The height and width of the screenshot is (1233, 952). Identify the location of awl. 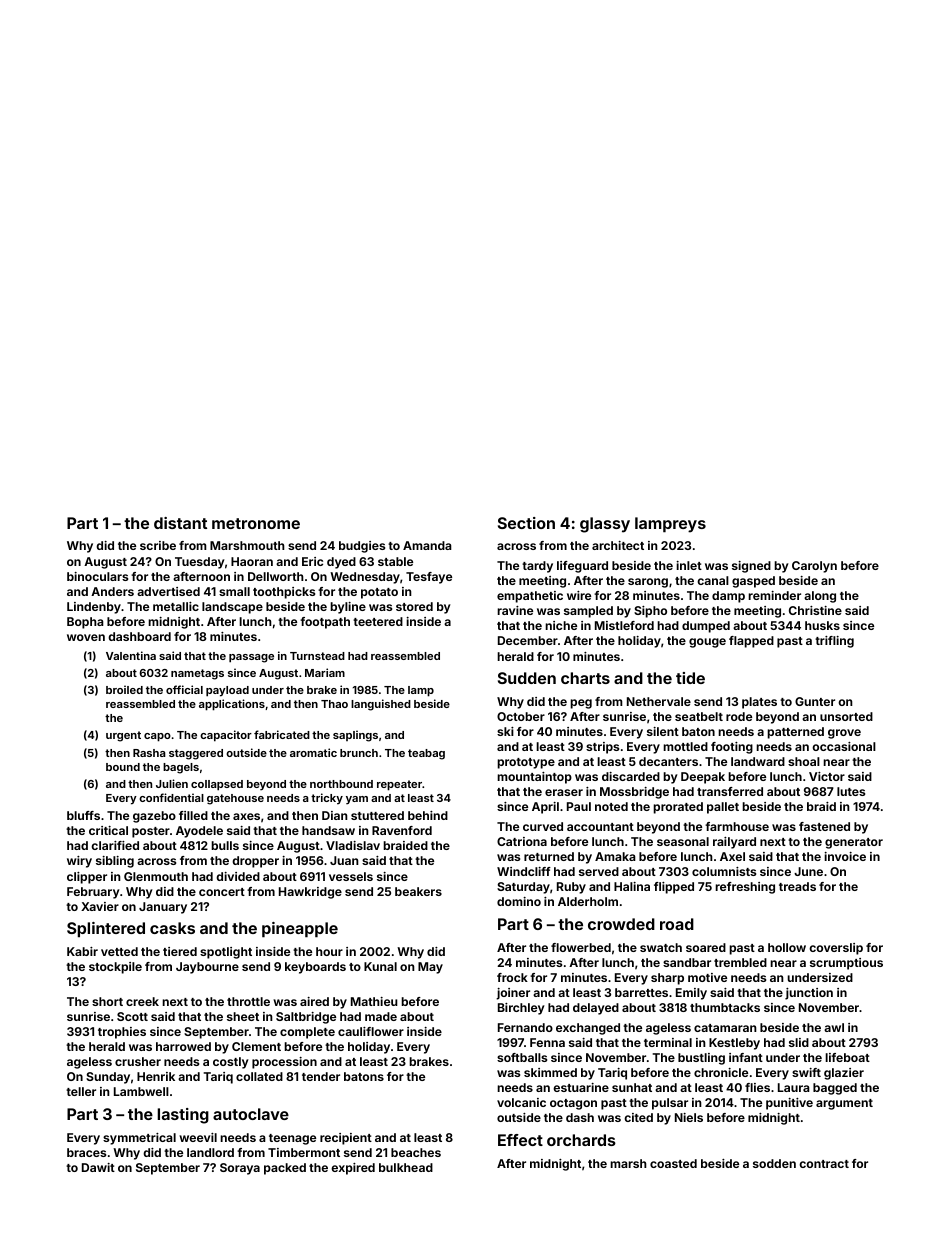
(834, 1027).
